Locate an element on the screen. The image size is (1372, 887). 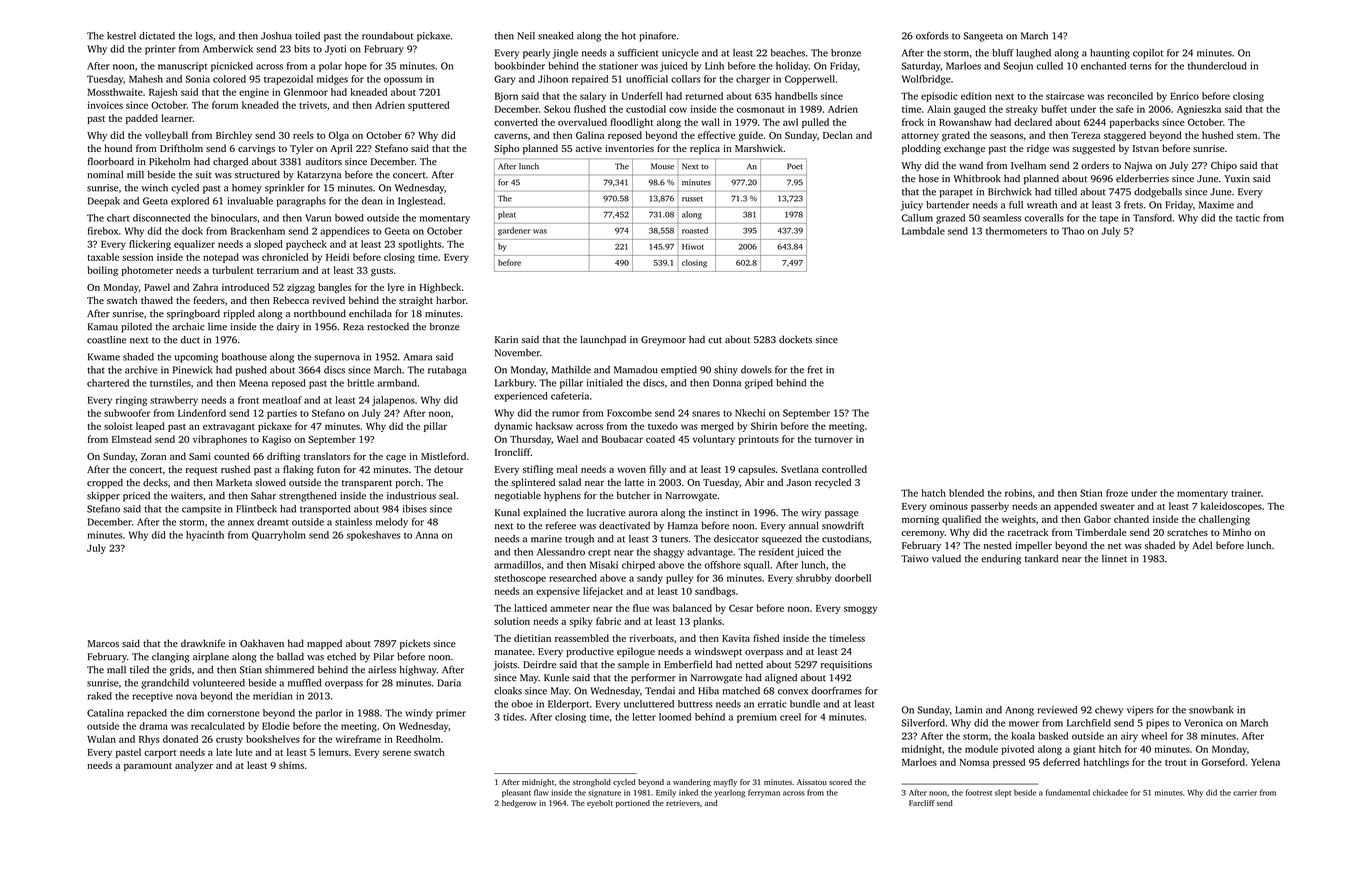
bits is located at coordinates (302, 49).
